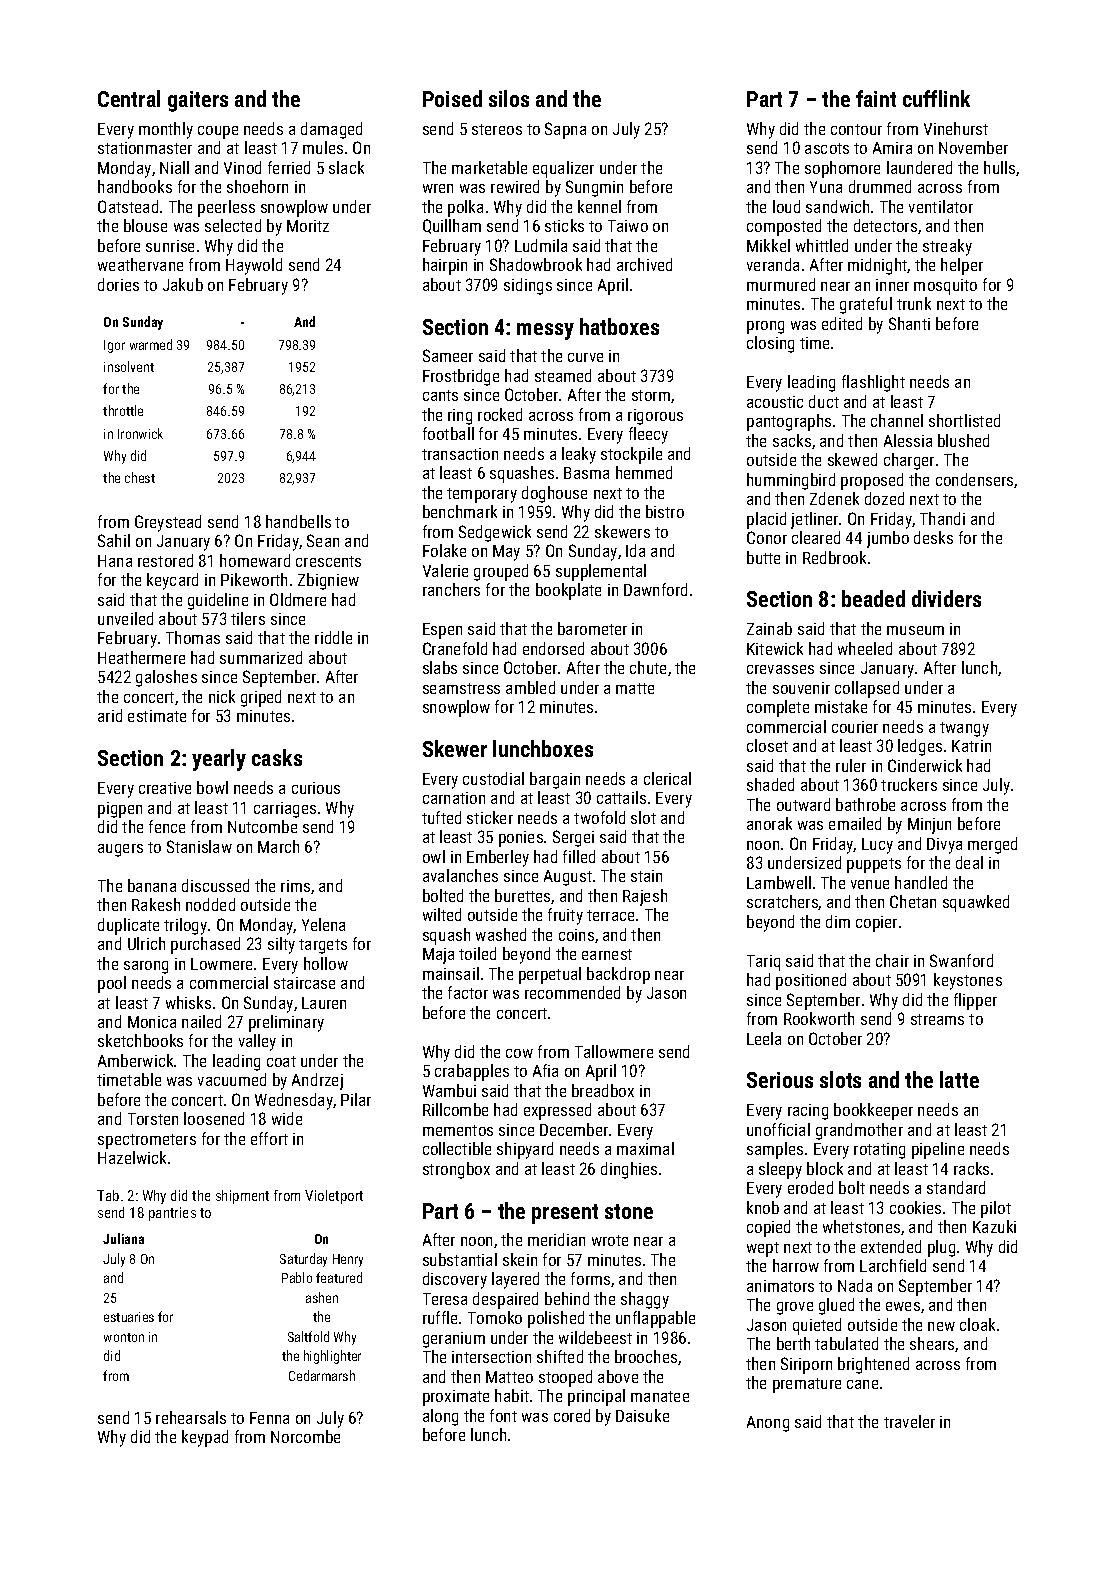  Describe the element at coordinates (645, 1148) in the page. I see `maximal` at that location.
